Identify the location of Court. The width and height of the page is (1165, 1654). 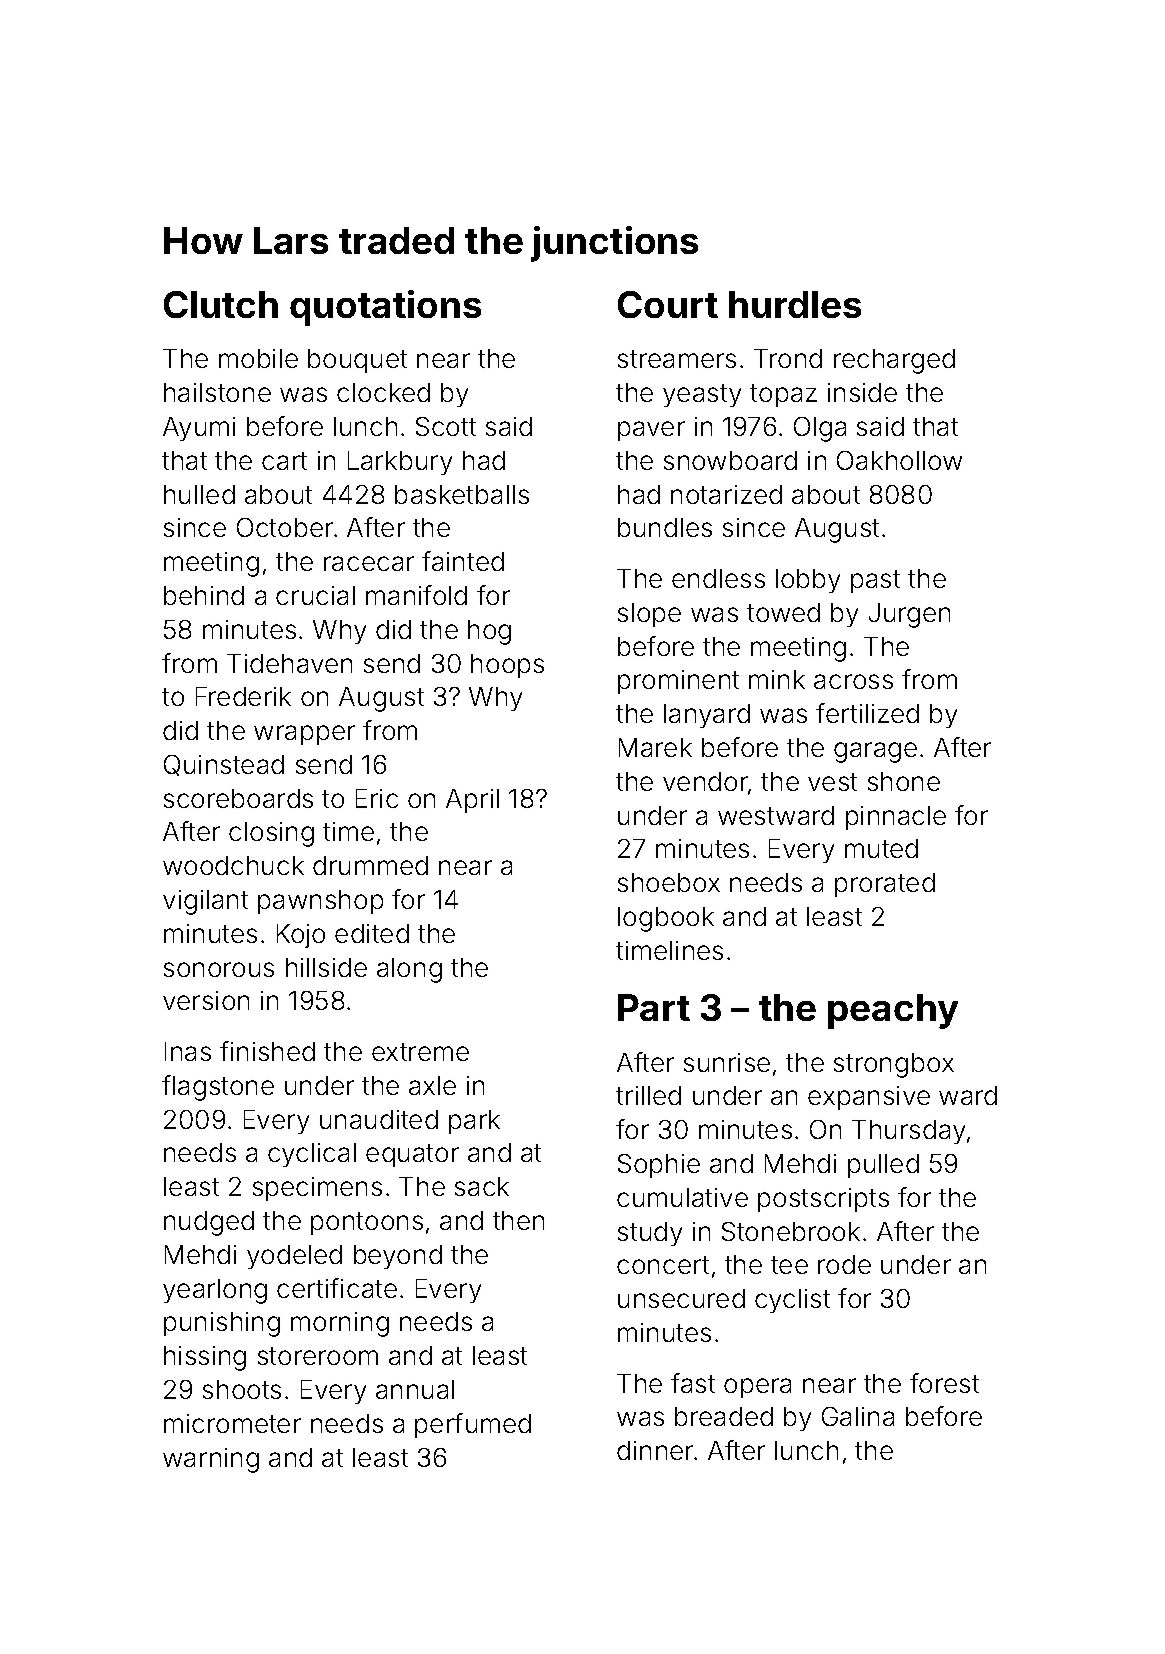
(668, 304).
